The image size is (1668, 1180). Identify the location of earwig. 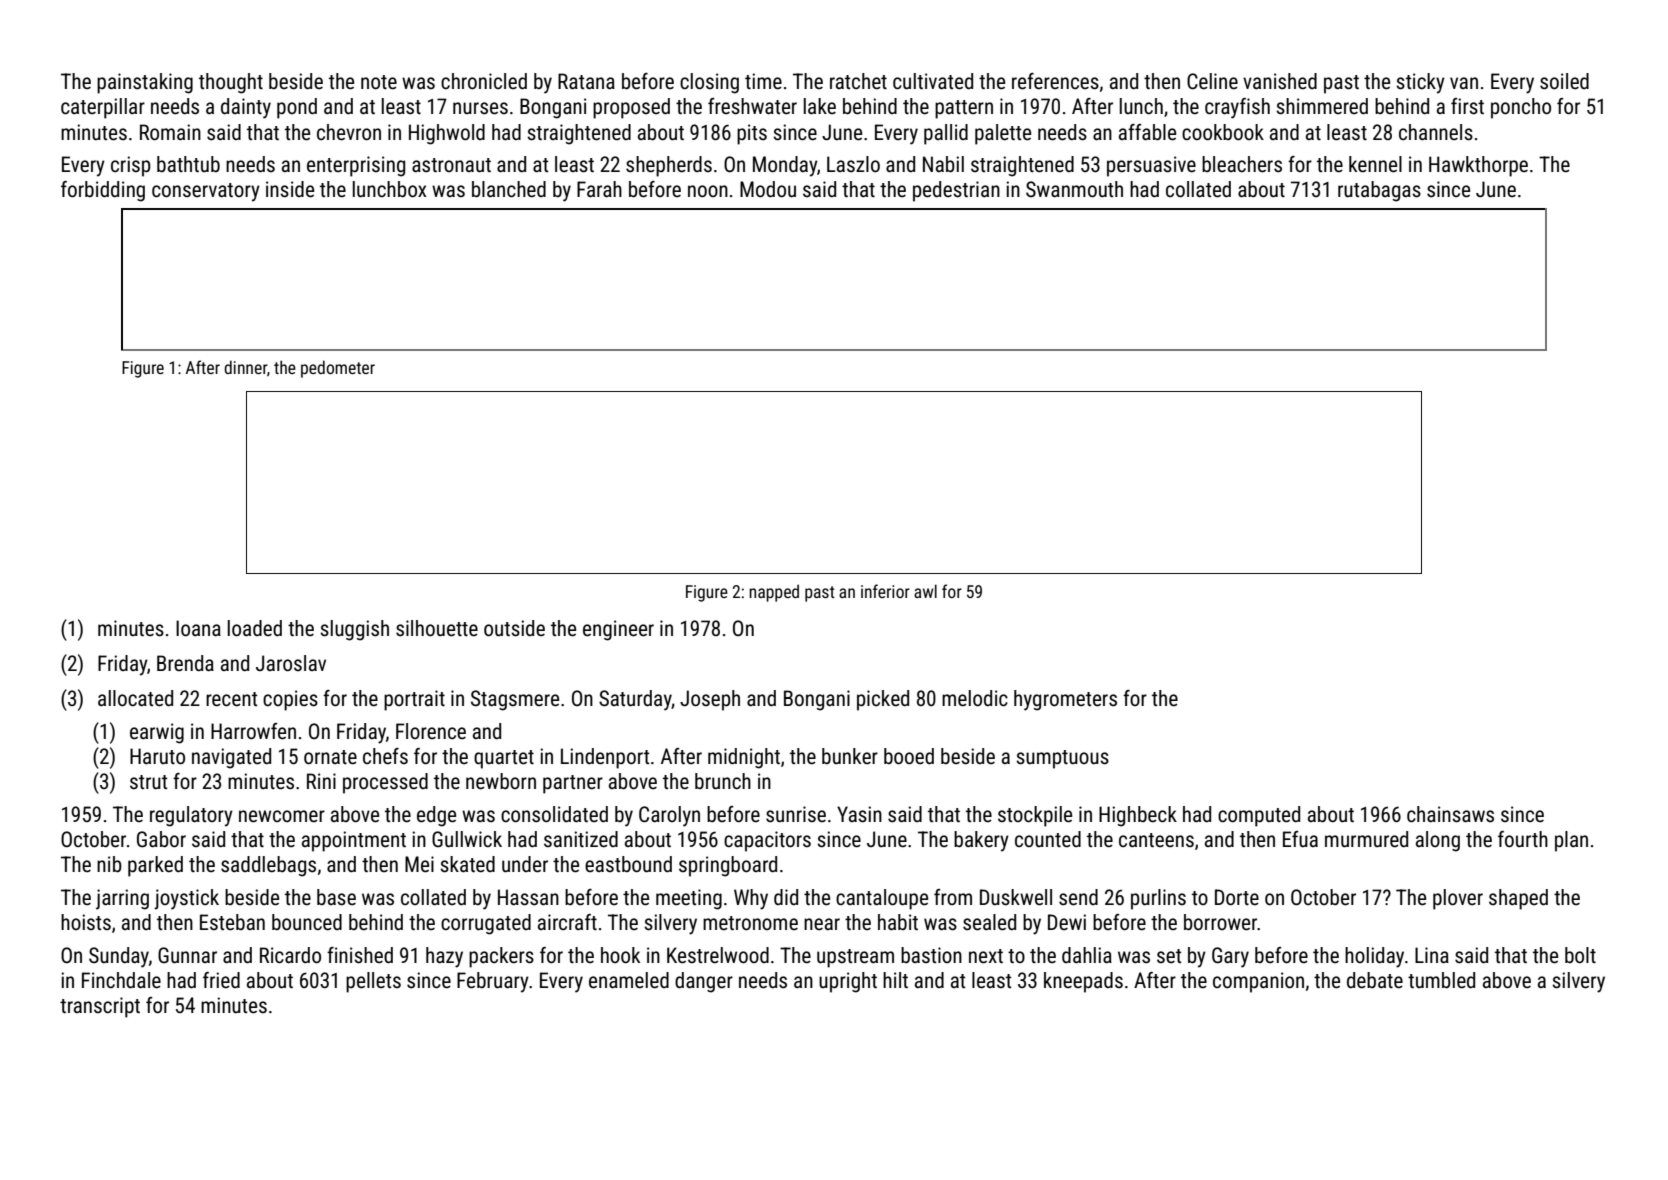
(157, 733).
